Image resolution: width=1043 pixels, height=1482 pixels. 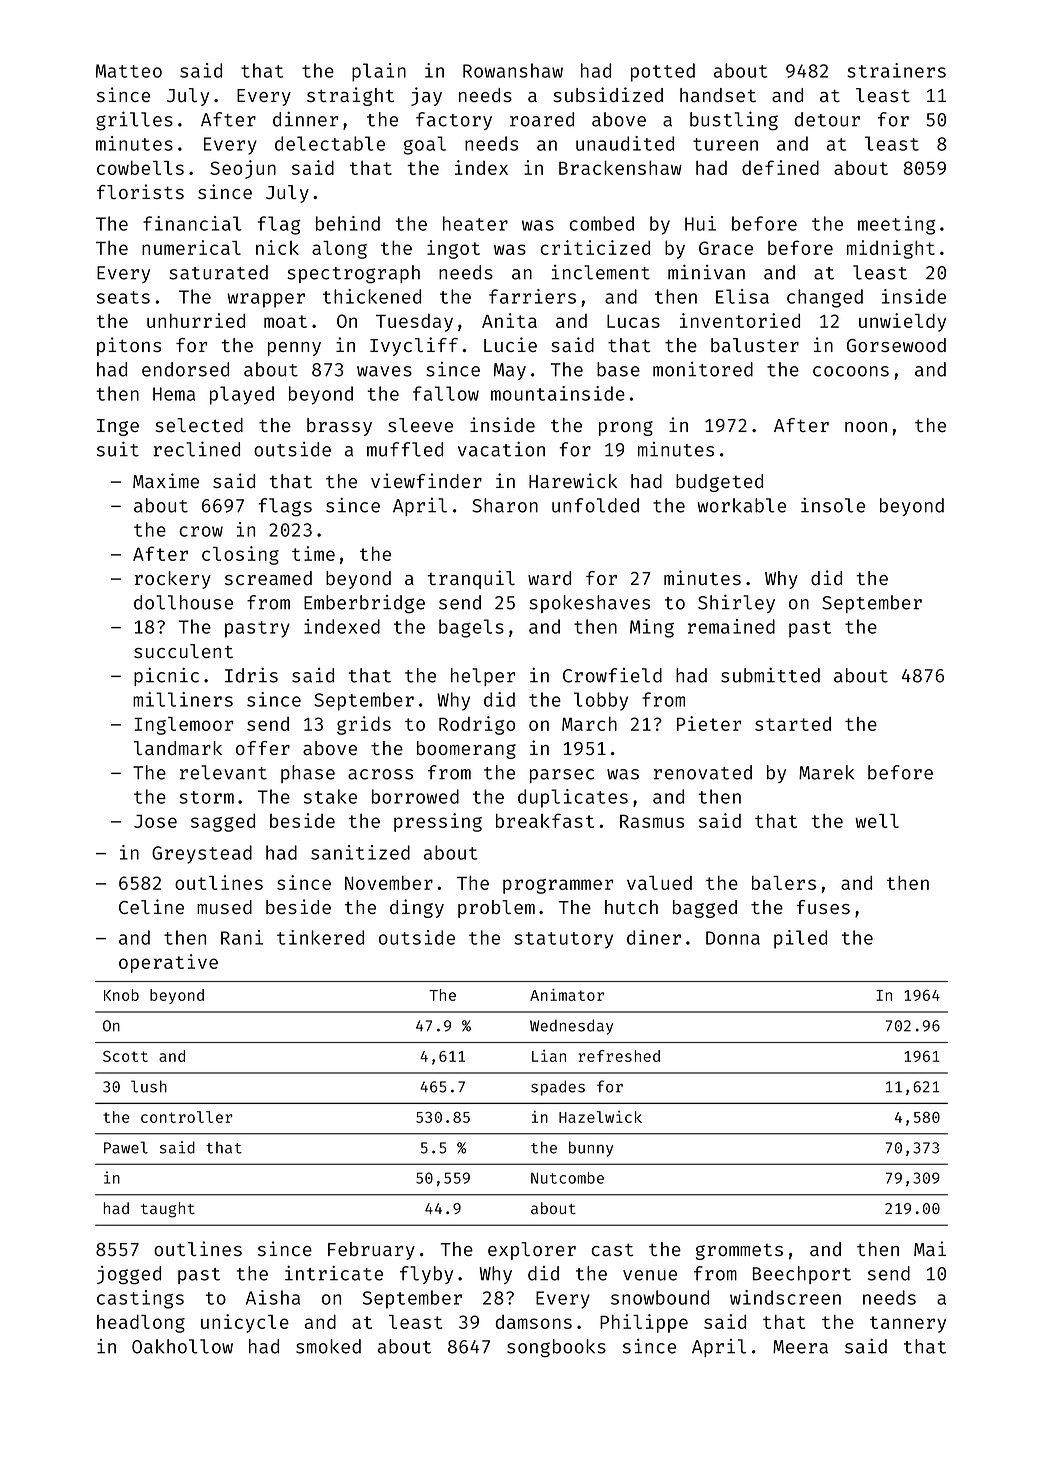 I want to click on March, so click(x=589, y=724).
